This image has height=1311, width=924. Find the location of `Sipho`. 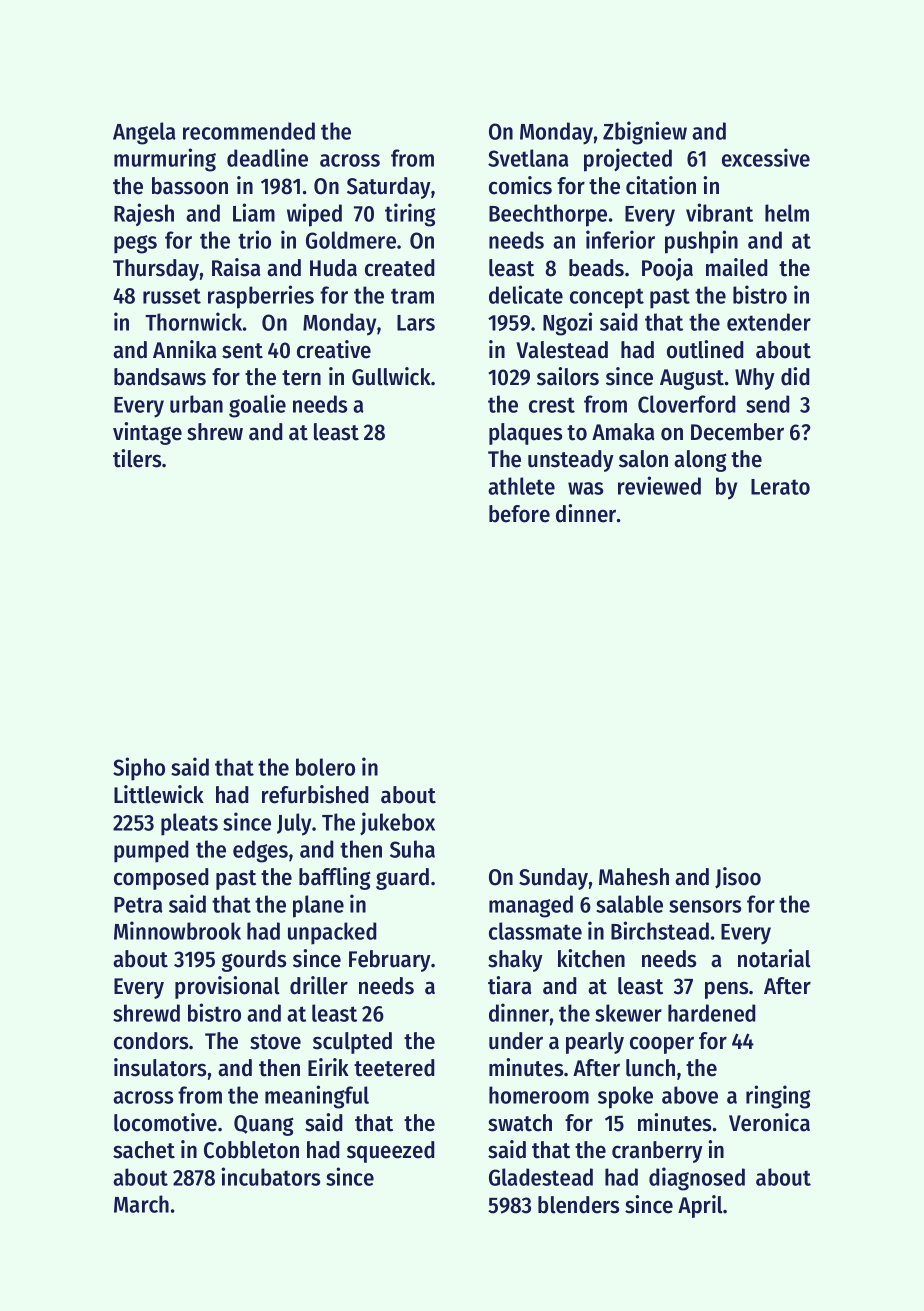

Sipho is located at coordinates (139, 769).
